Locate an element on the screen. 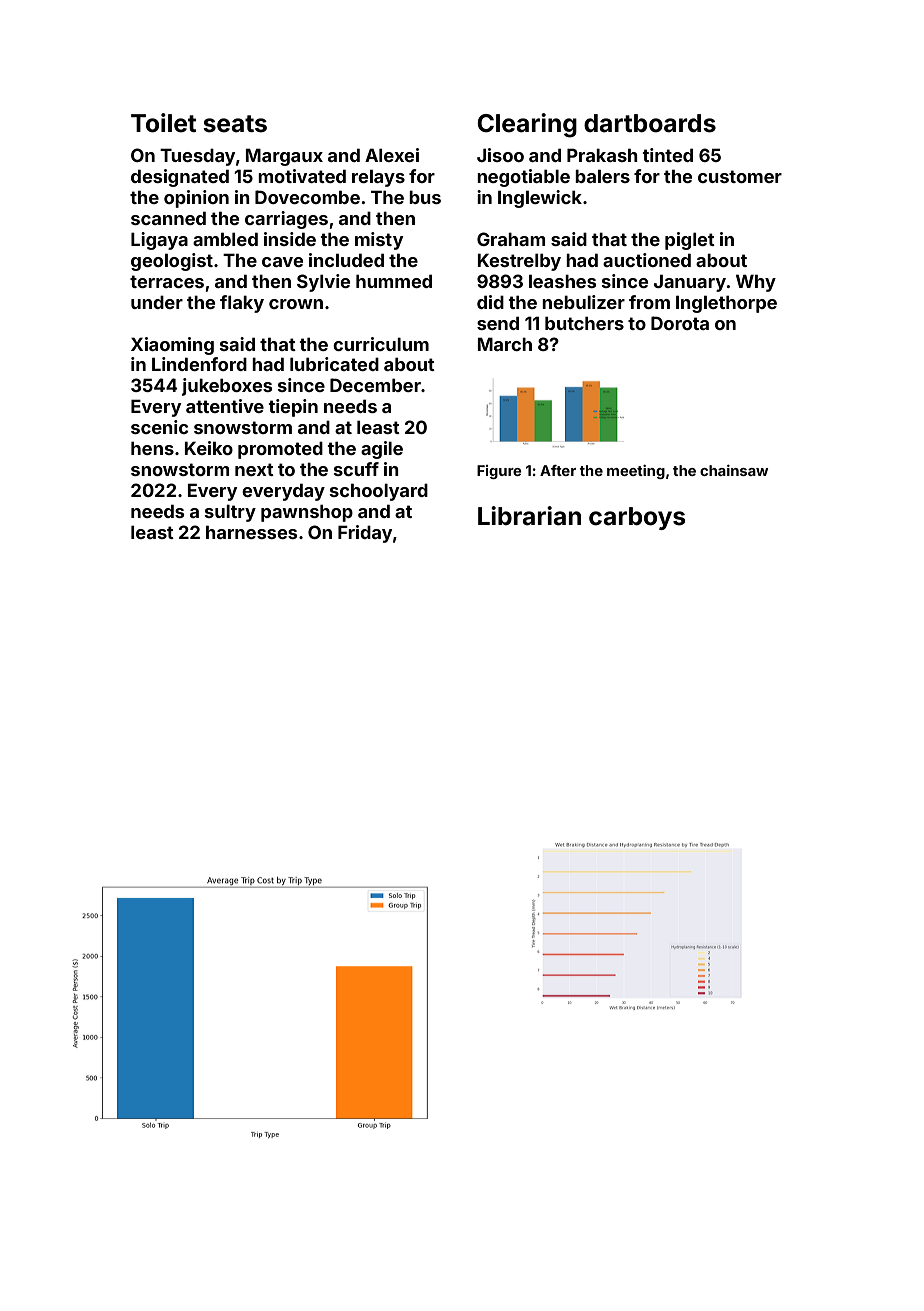 The width and height of the screenshot is (924, 1311). under is located at coordinates (157, 302).
